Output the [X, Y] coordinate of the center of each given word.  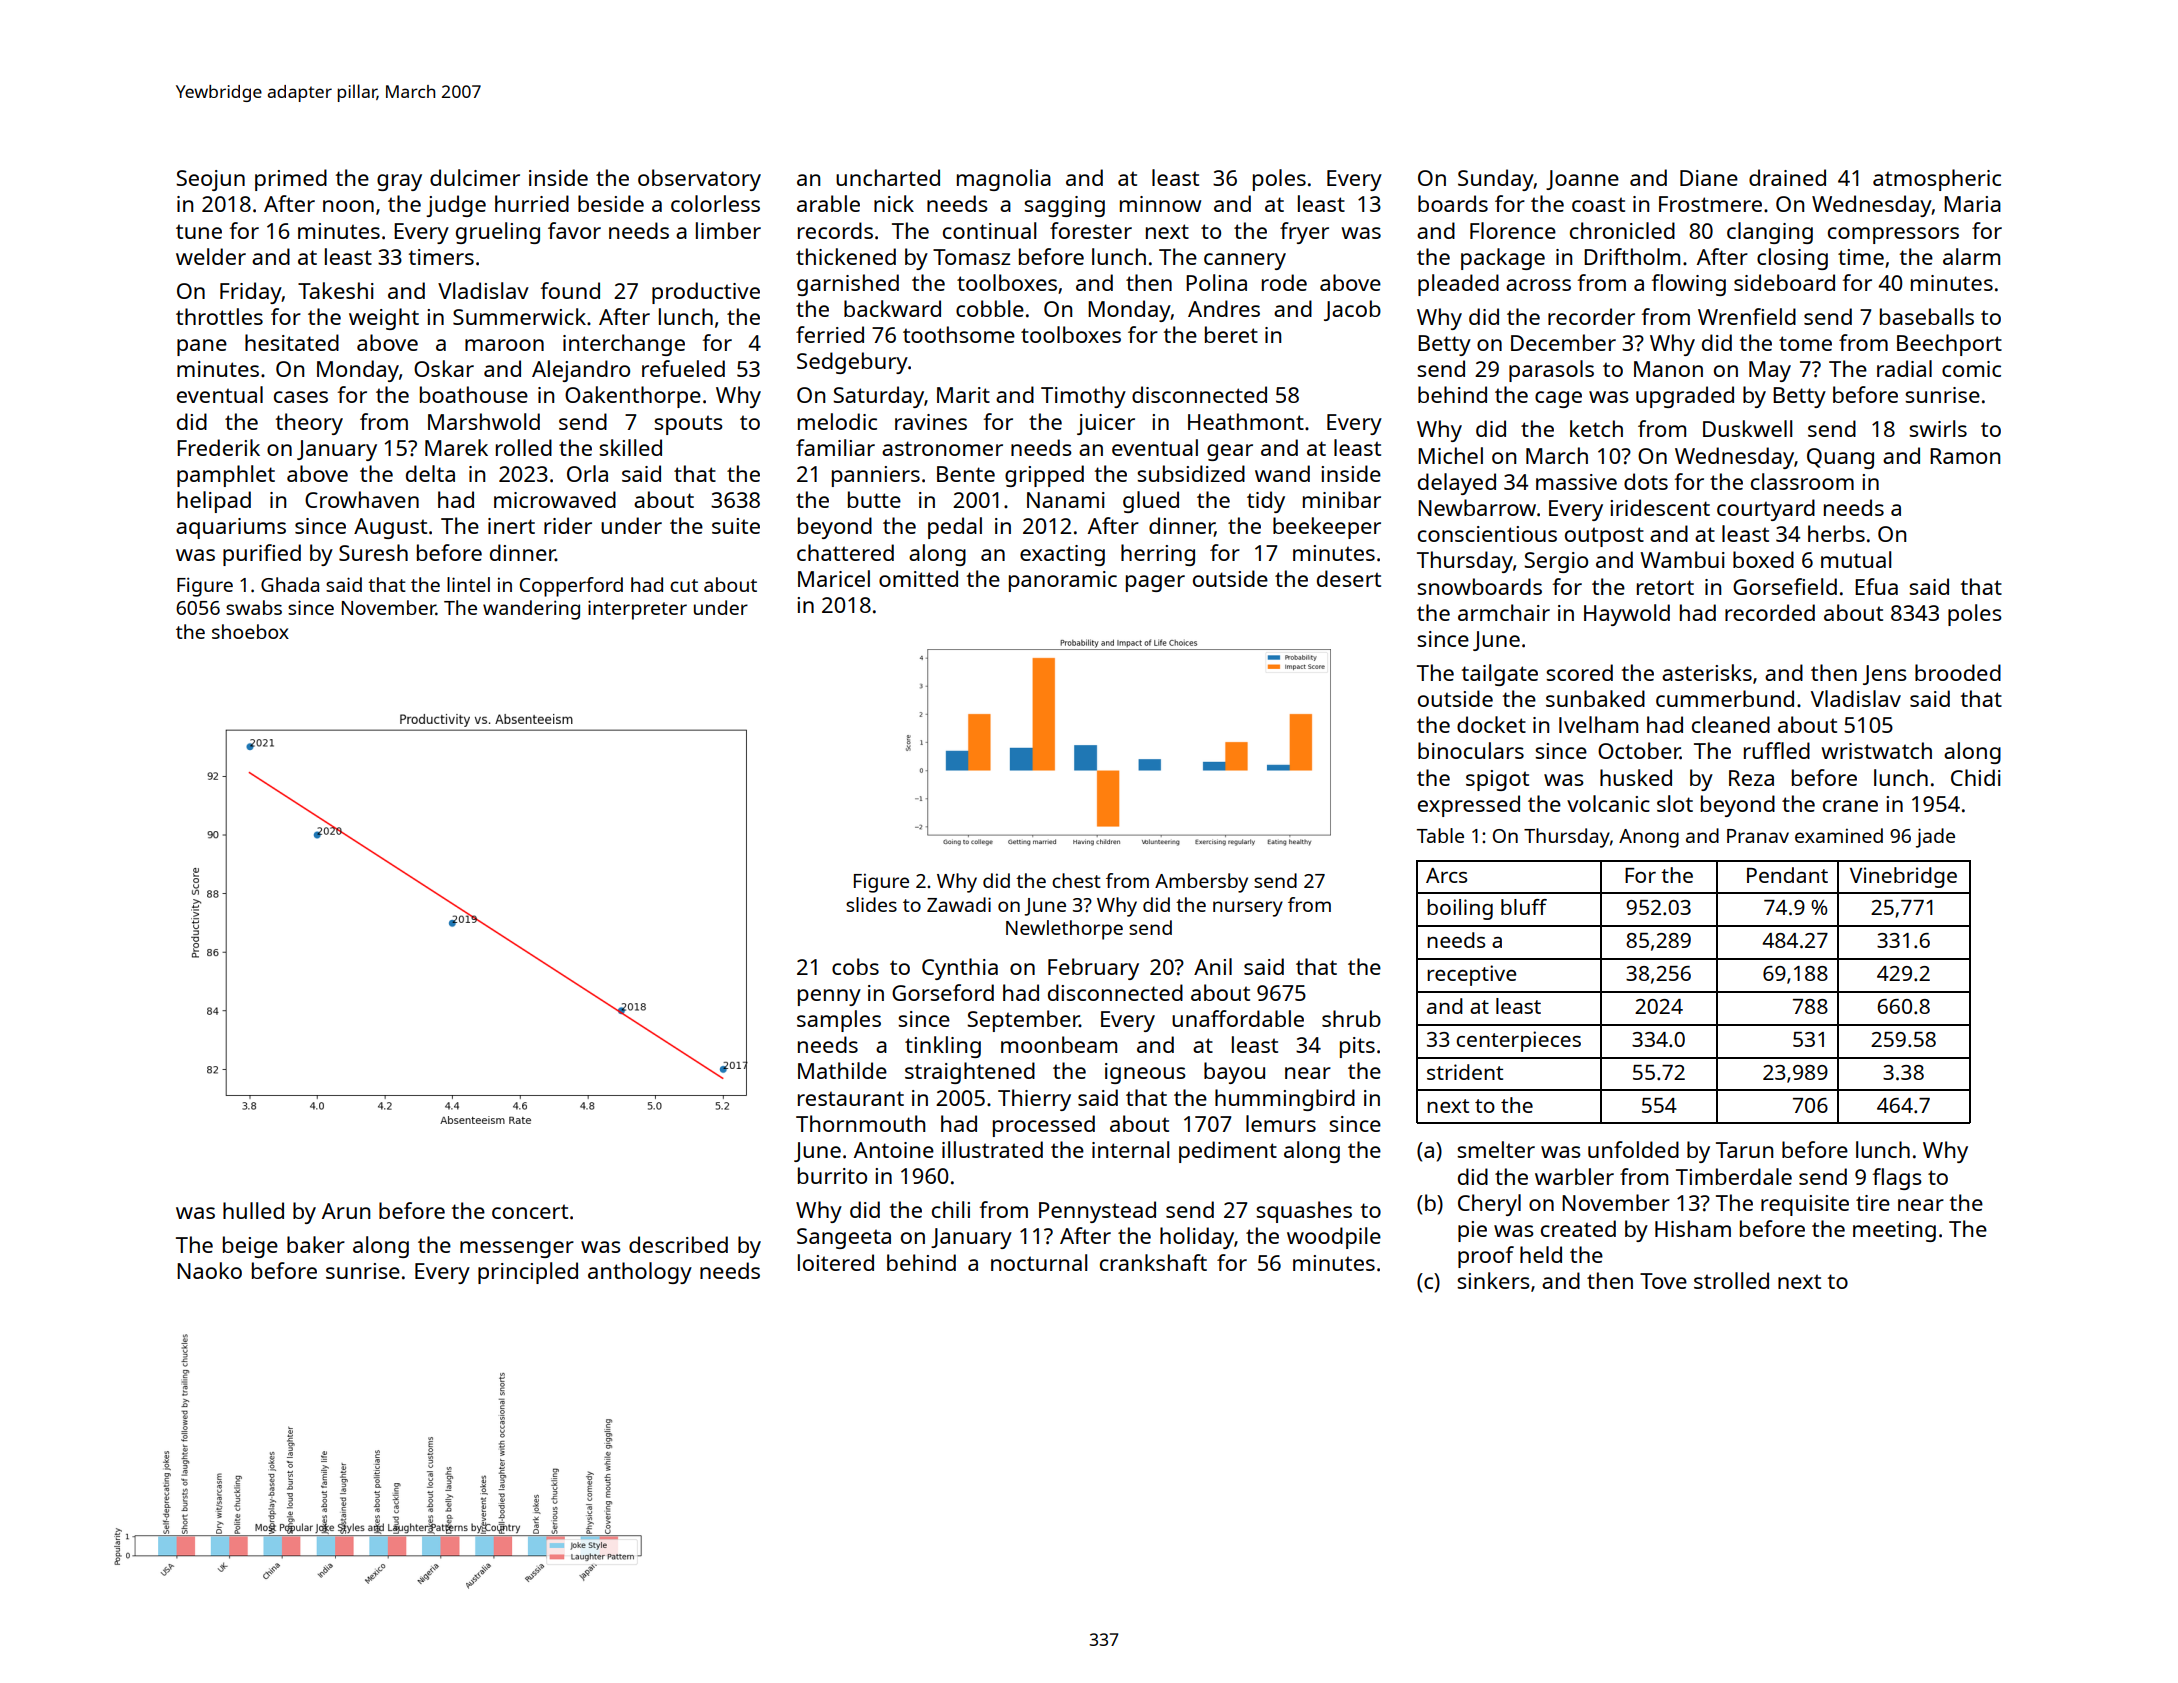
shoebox [250, 631]
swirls [1938, 428]
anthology [640, 1273]
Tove [1663, 1281]
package [1503, 259]
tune [199, 231]
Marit [963, 395]
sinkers [1493, 1280]
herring [1158, 555]
